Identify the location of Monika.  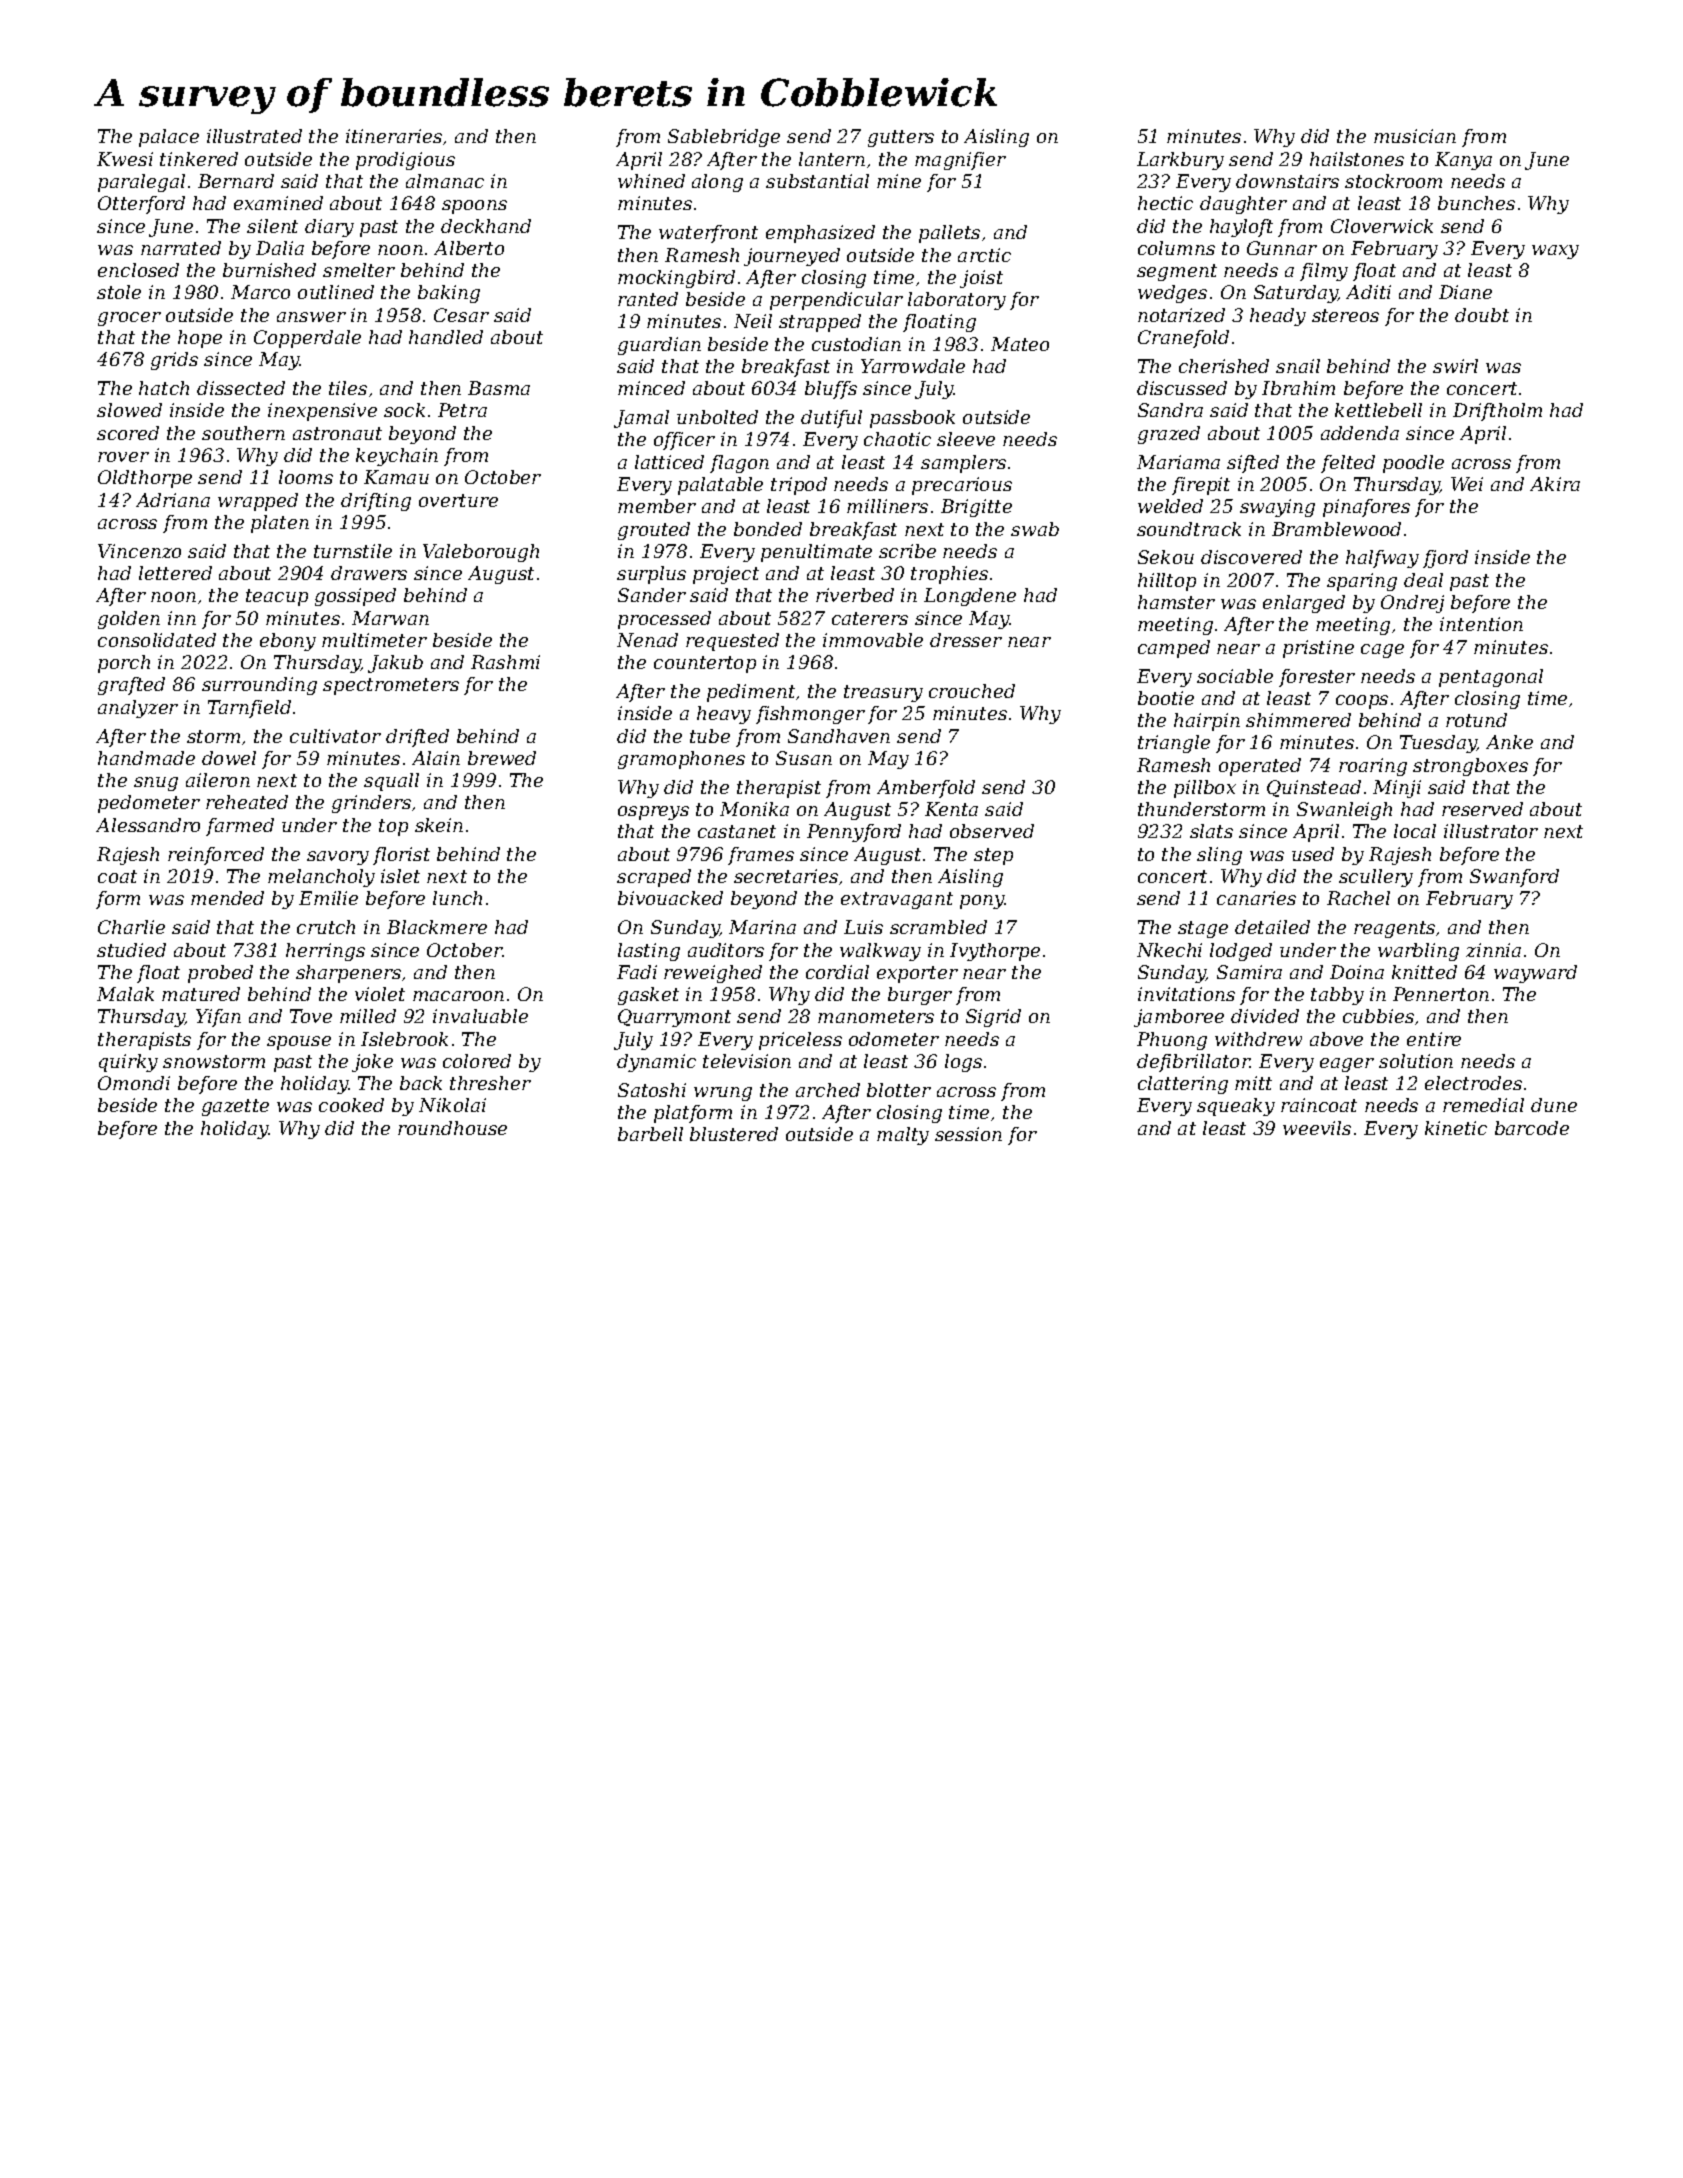
(754, 809).
